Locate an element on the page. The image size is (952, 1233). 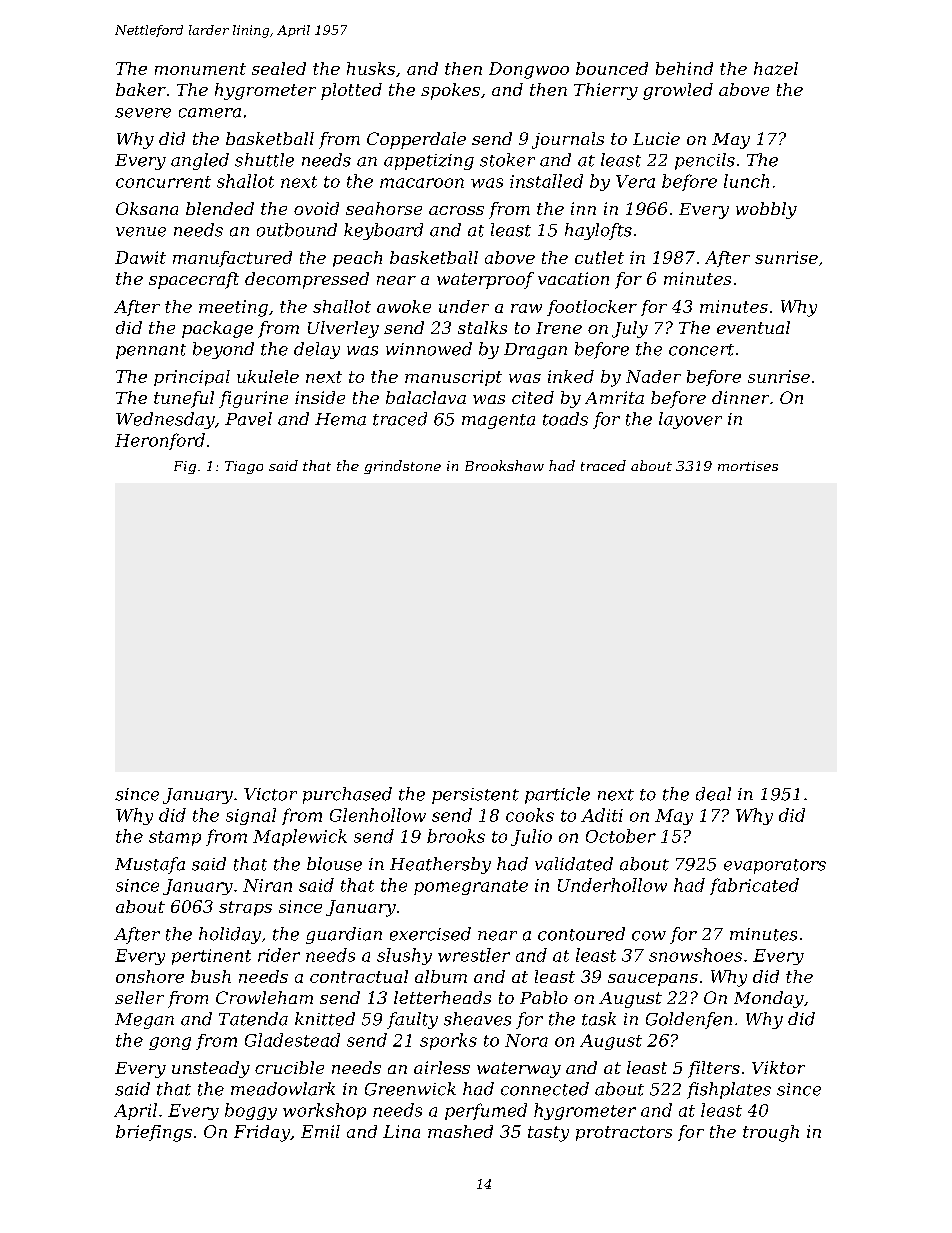
baker is located at coordinates (141, 89).
